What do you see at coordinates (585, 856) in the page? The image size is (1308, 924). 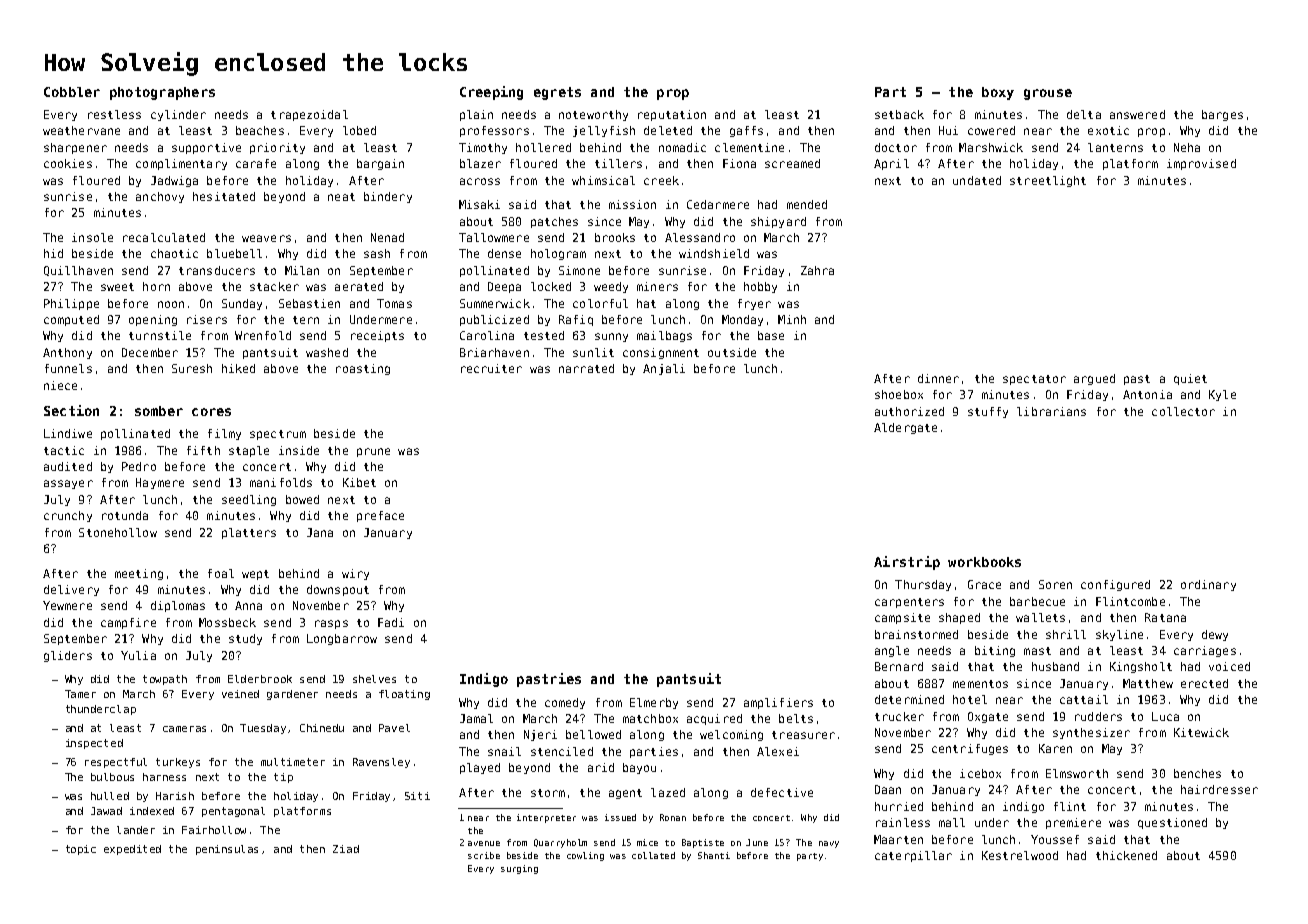 I see `cowling` at bounding box center [585, 856].
